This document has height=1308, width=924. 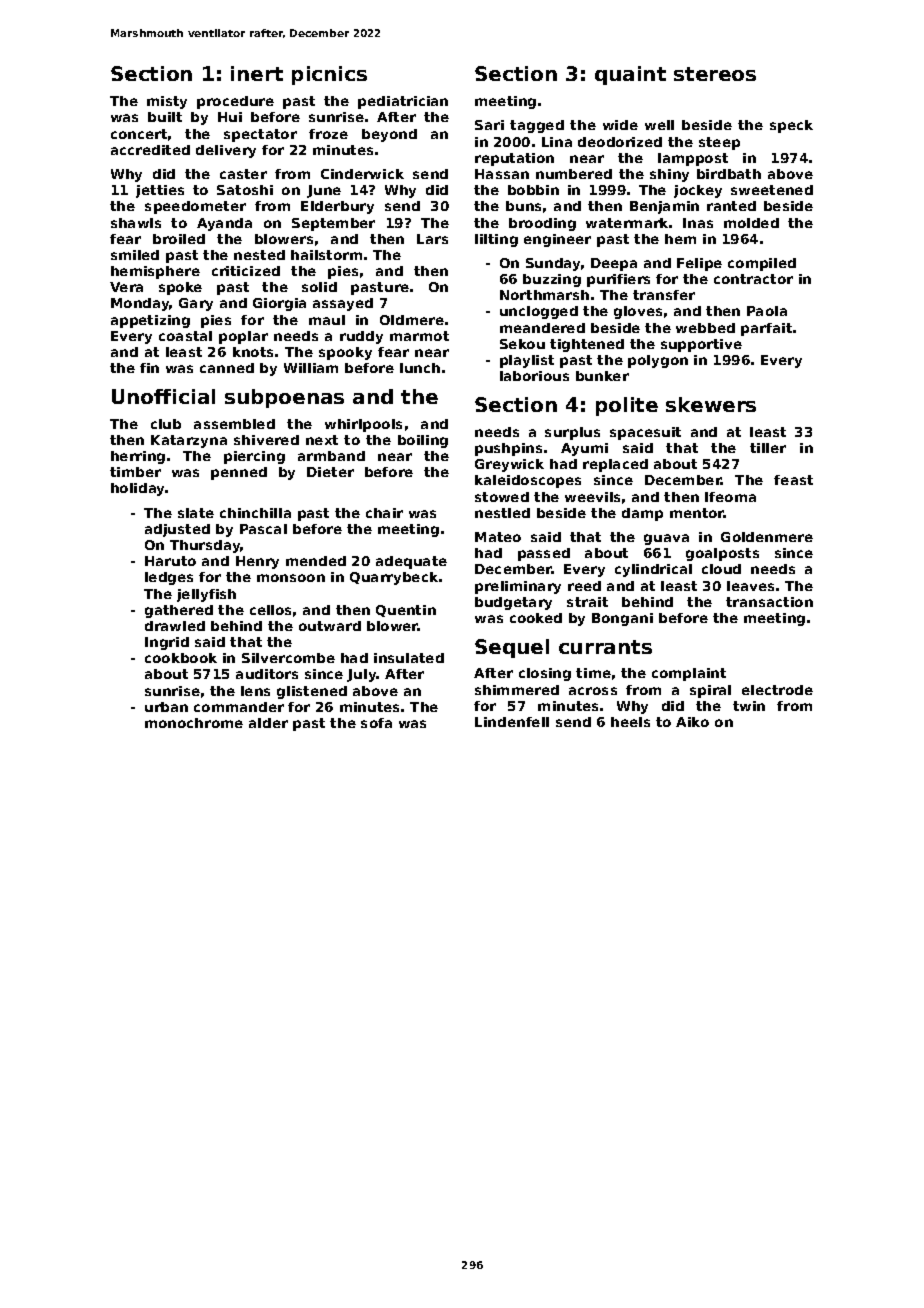 I want to click on lunch, so click(x=420, y=368).
